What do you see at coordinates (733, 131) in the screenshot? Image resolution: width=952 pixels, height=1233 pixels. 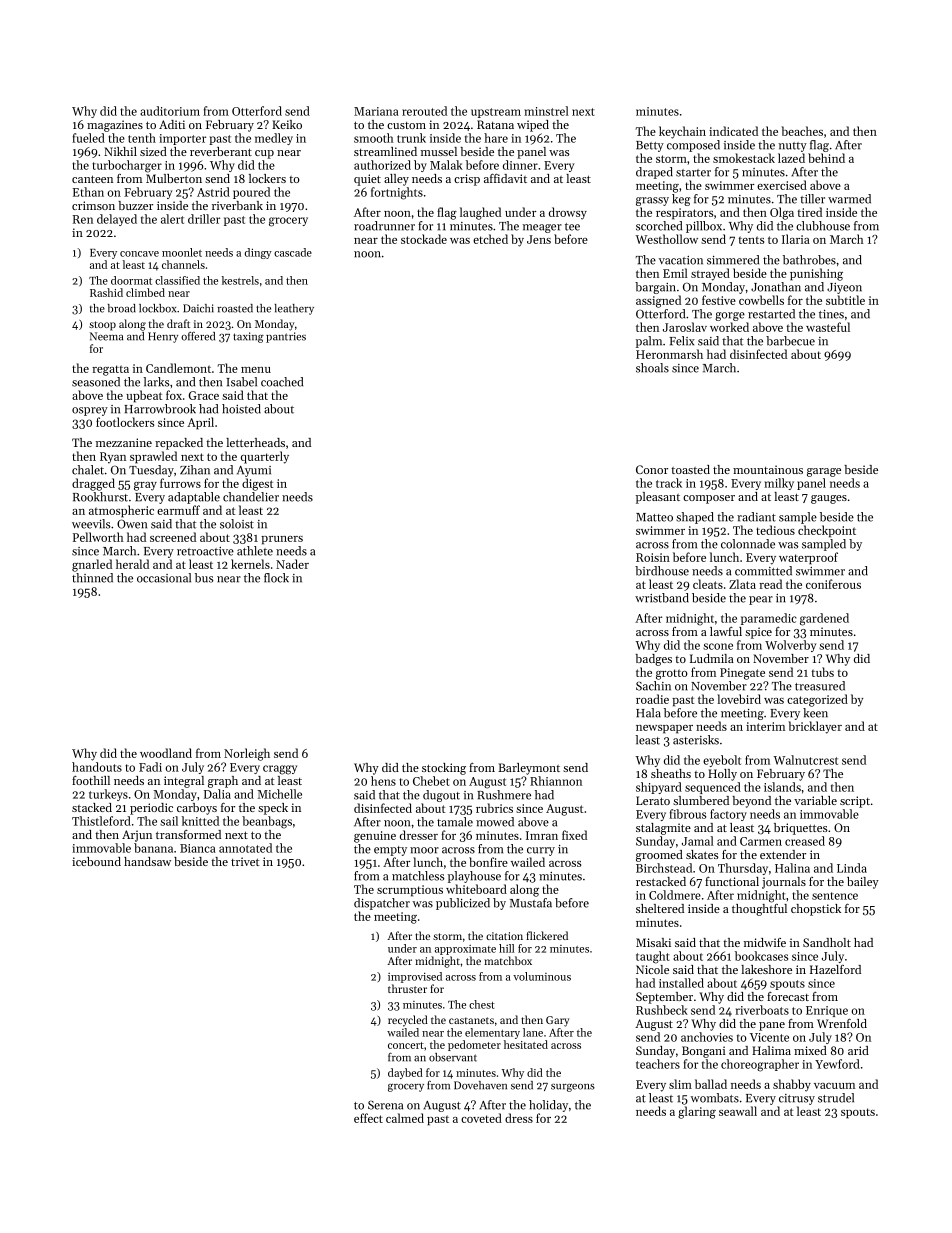 I see `indicated` at bounding box center [733, 131].
